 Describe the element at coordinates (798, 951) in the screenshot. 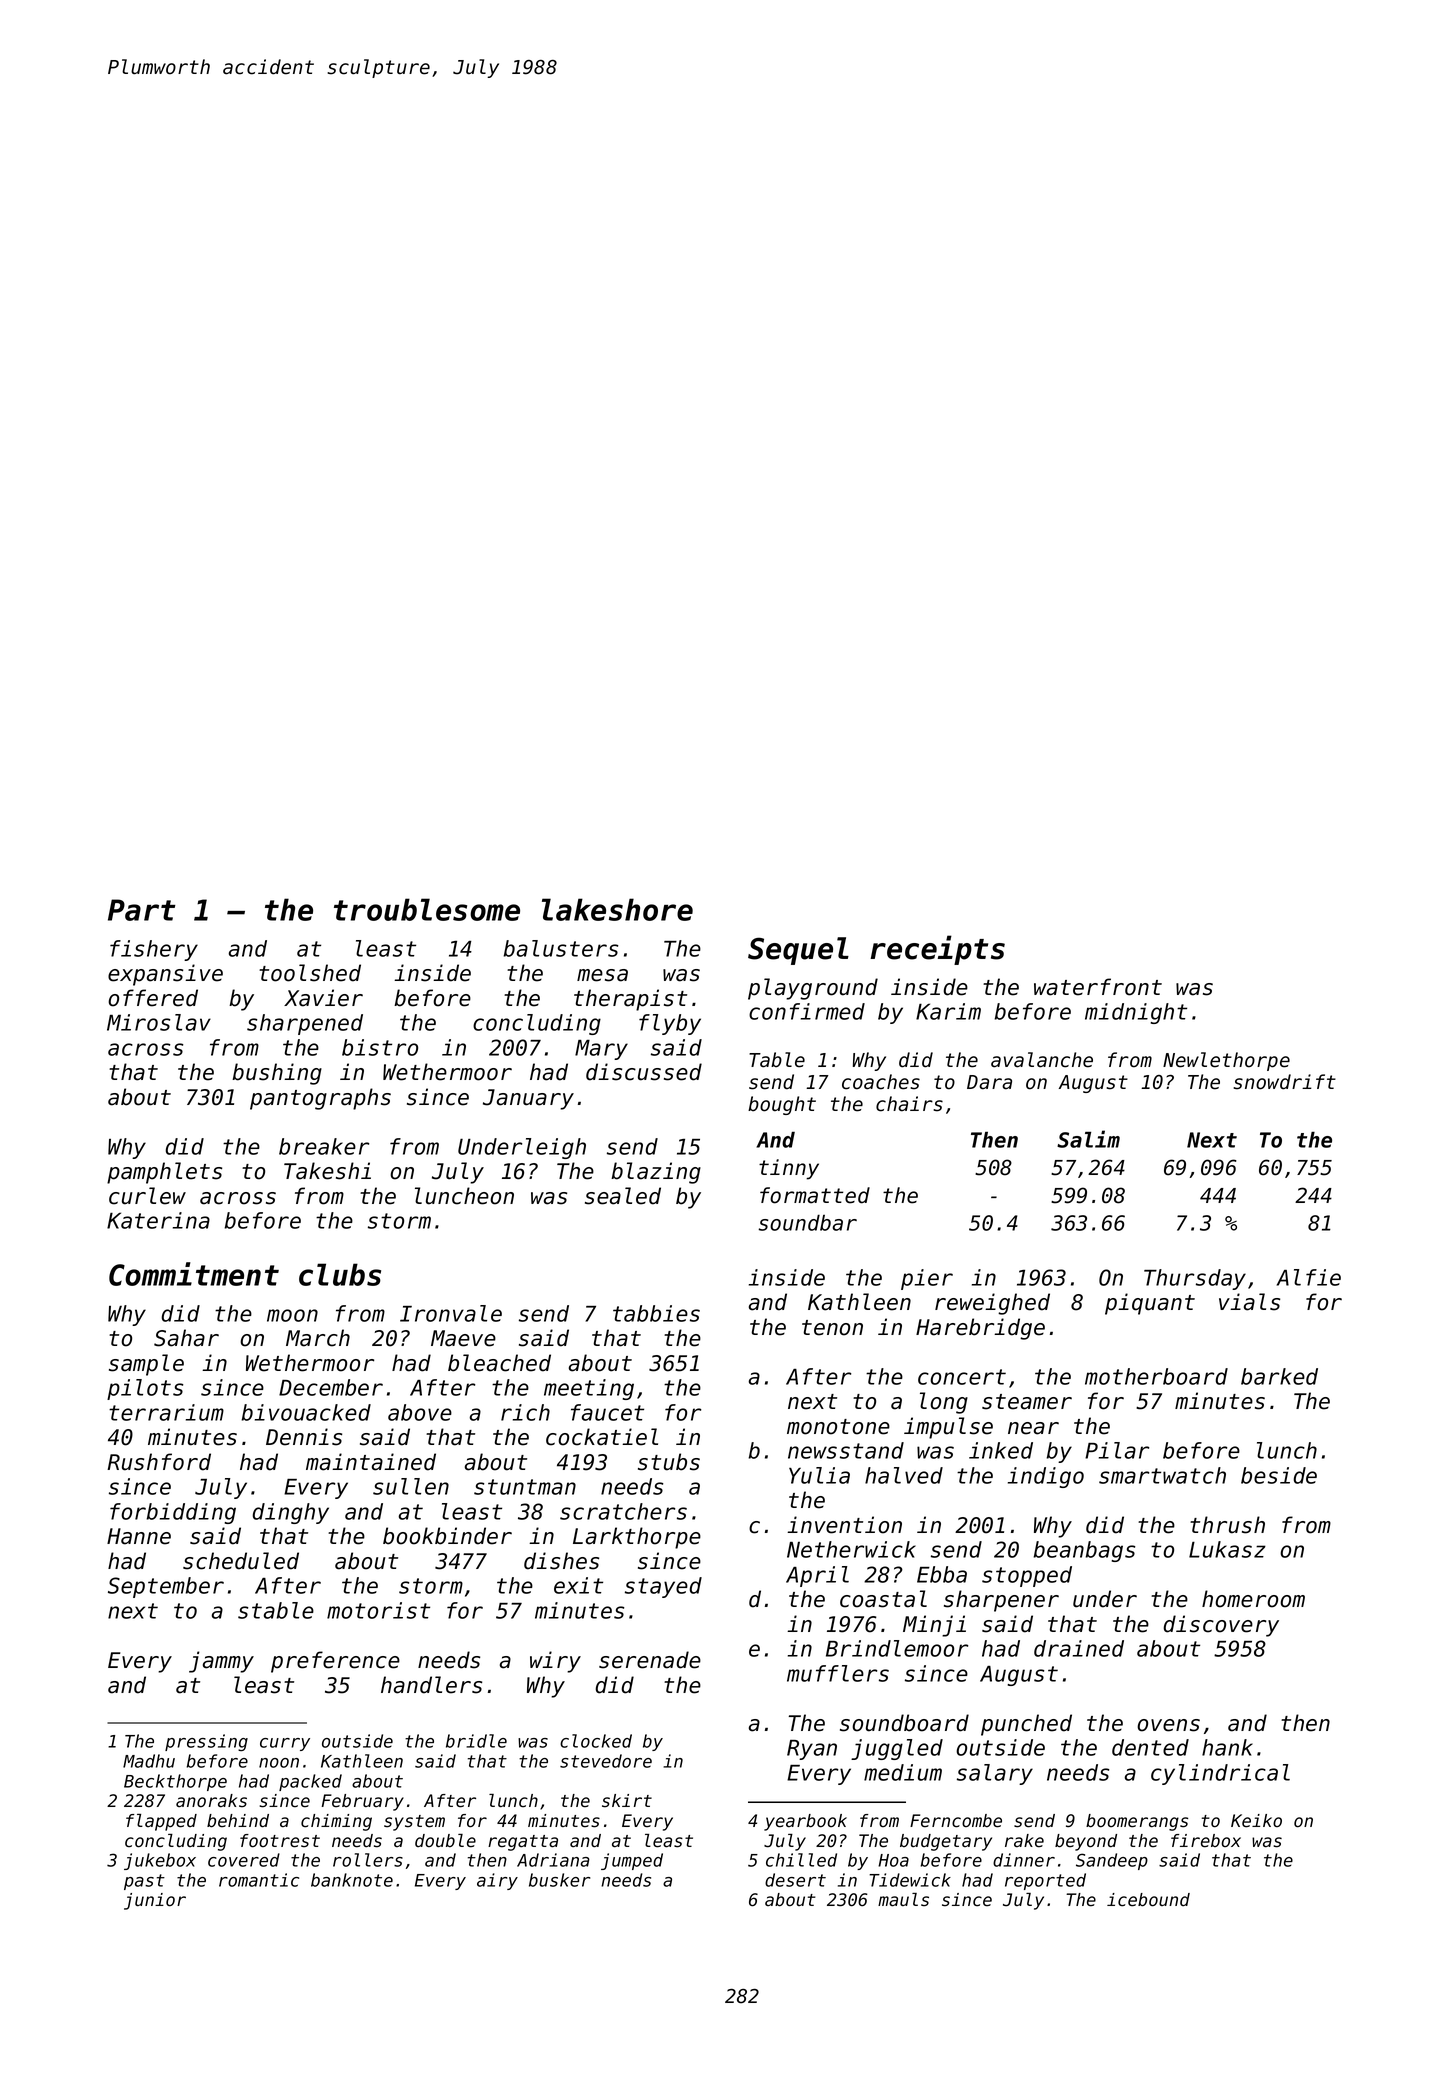

I see `Sequel` at that location.
